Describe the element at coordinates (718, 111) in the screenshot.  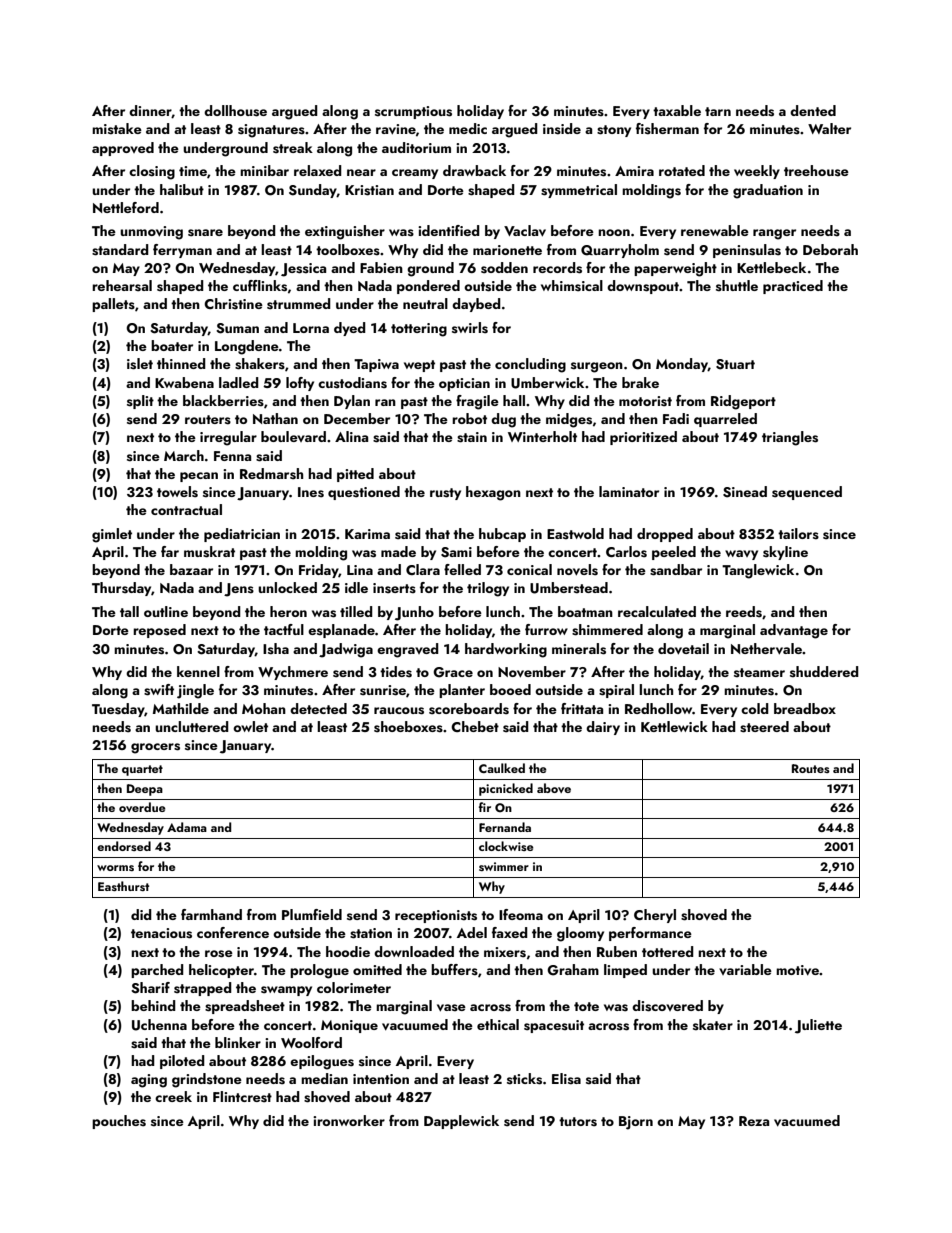
I see `tarn` at that location.
